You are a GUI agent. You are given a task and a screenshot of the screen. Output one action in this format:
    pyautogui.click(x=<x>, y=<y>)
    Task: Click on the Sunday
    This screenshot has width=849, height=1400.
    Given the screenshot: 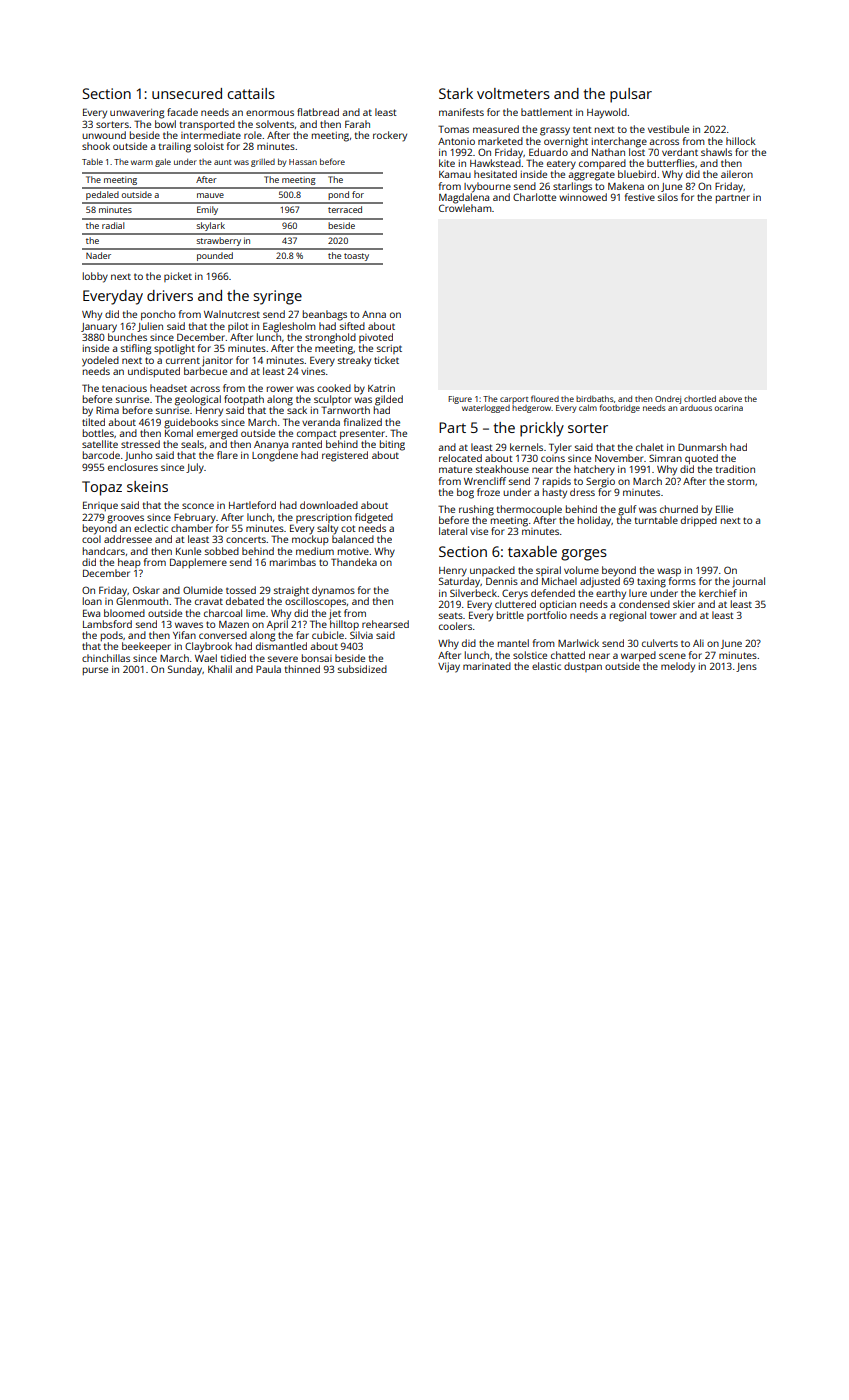 What is the action you would take?
    pyautogui.click(x=185, y=670)
